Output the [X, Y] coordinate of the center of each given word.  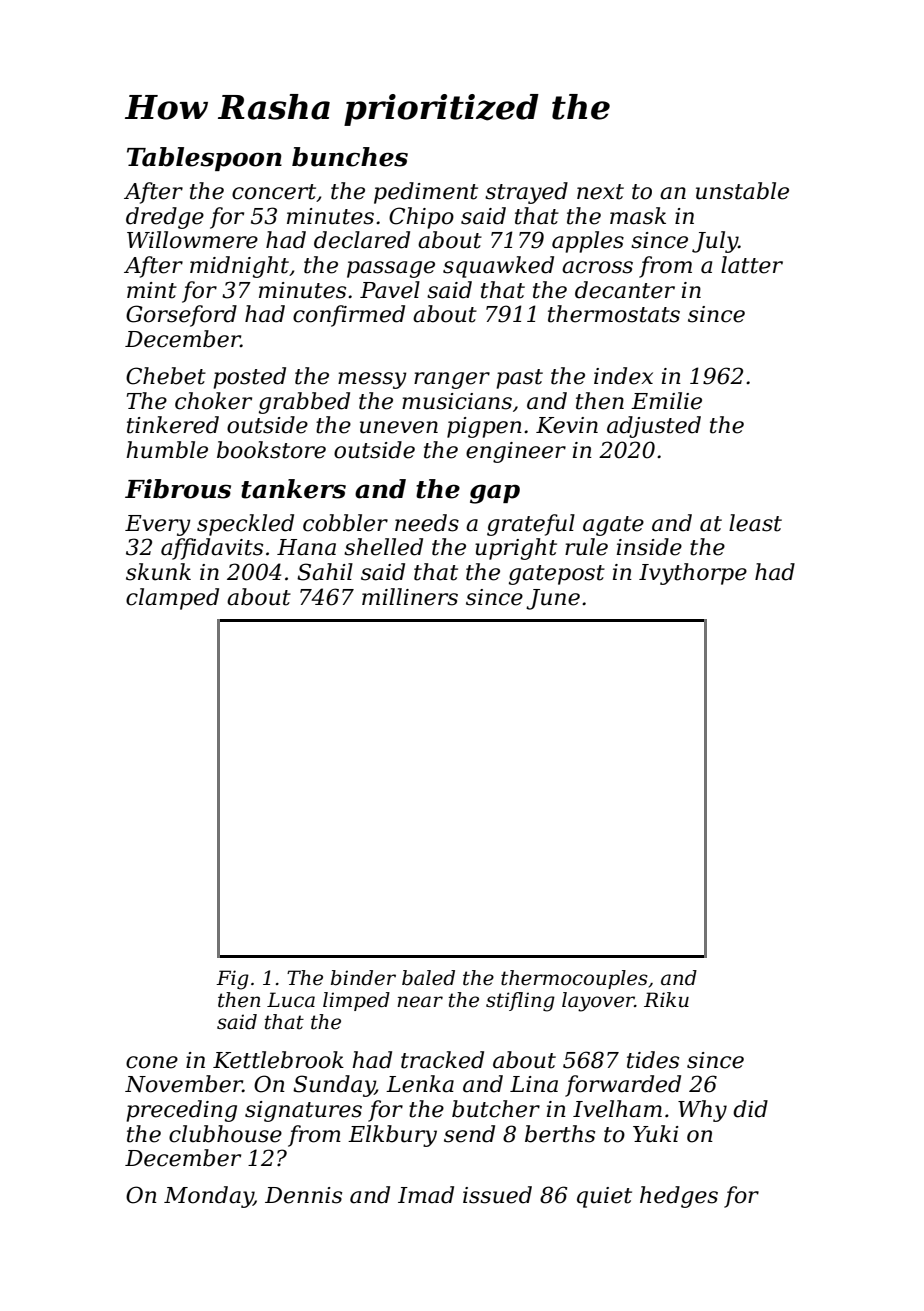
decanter [625, 290]
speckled [245, 525]
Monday [208, 1197]
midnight [239, 267]
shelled [383, 547]
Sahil [325, 572]
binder [363, 978]
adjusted [654, 427]
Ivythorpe [693, 574]
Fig [232, 980]
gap [495, 494]
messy [372, 380]
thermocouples [574, 979]
